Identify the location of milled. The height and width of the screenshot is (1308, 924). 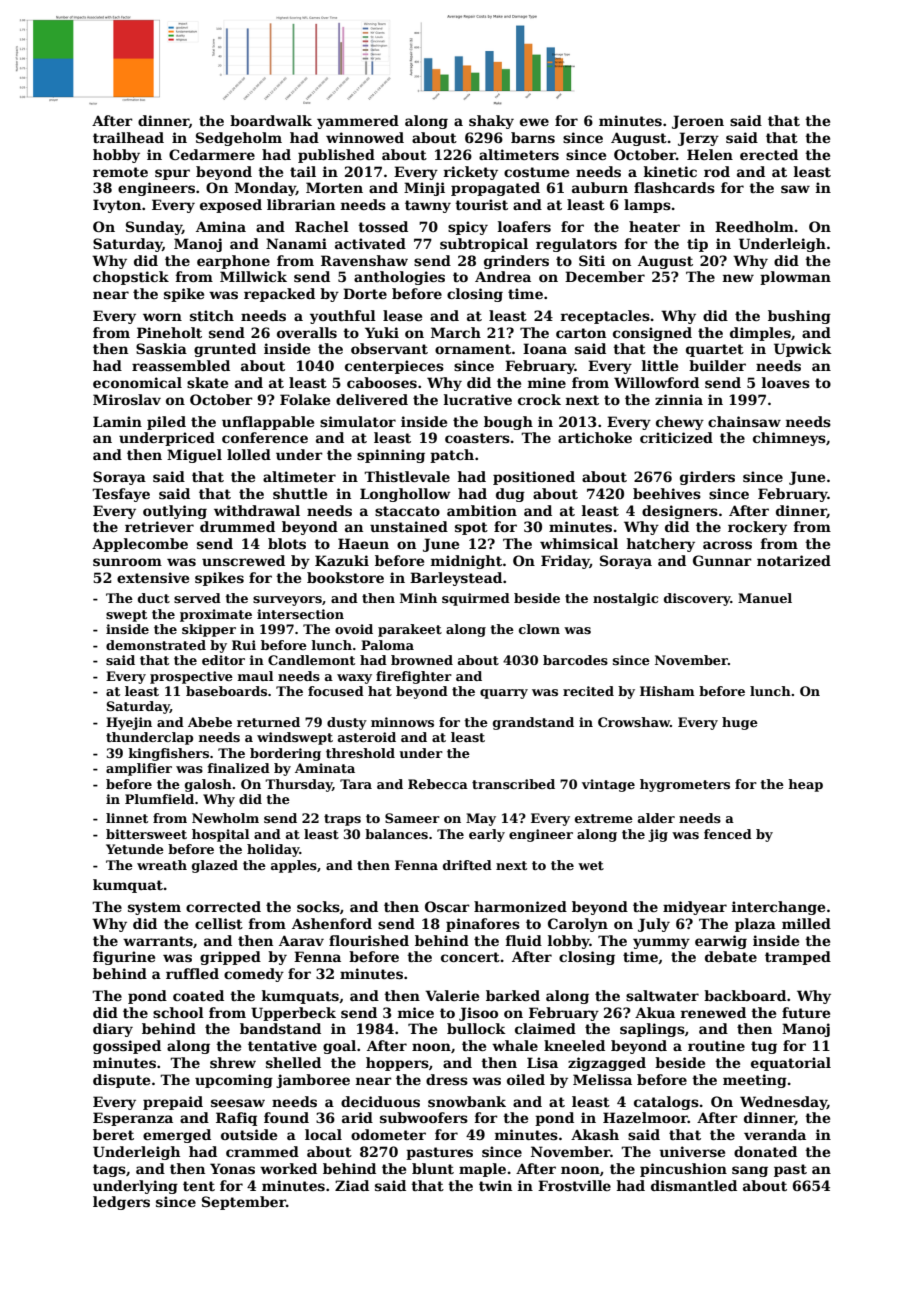
(806, 923).
